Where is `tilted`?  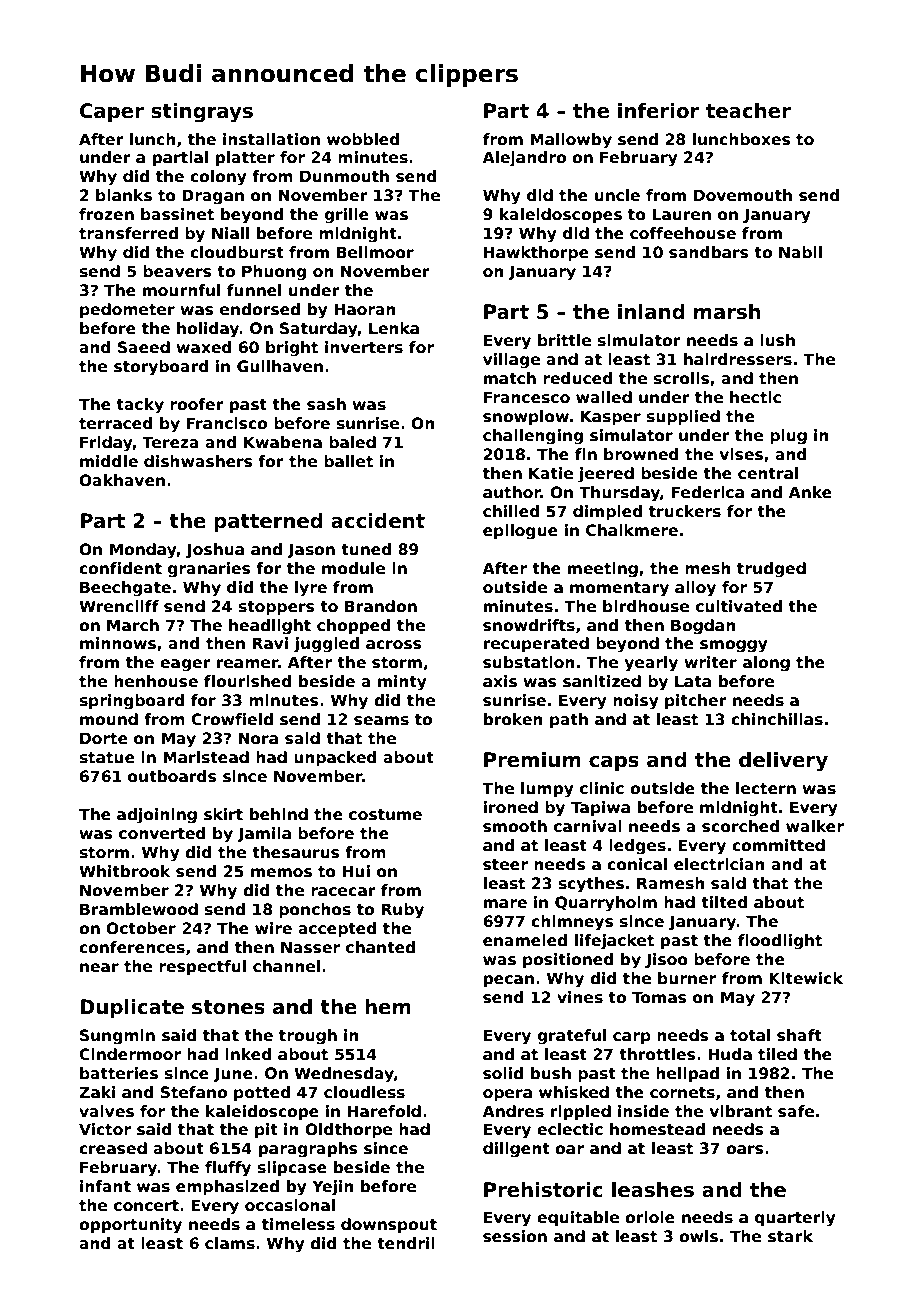
tilted is located at coordinates (724, 902).
